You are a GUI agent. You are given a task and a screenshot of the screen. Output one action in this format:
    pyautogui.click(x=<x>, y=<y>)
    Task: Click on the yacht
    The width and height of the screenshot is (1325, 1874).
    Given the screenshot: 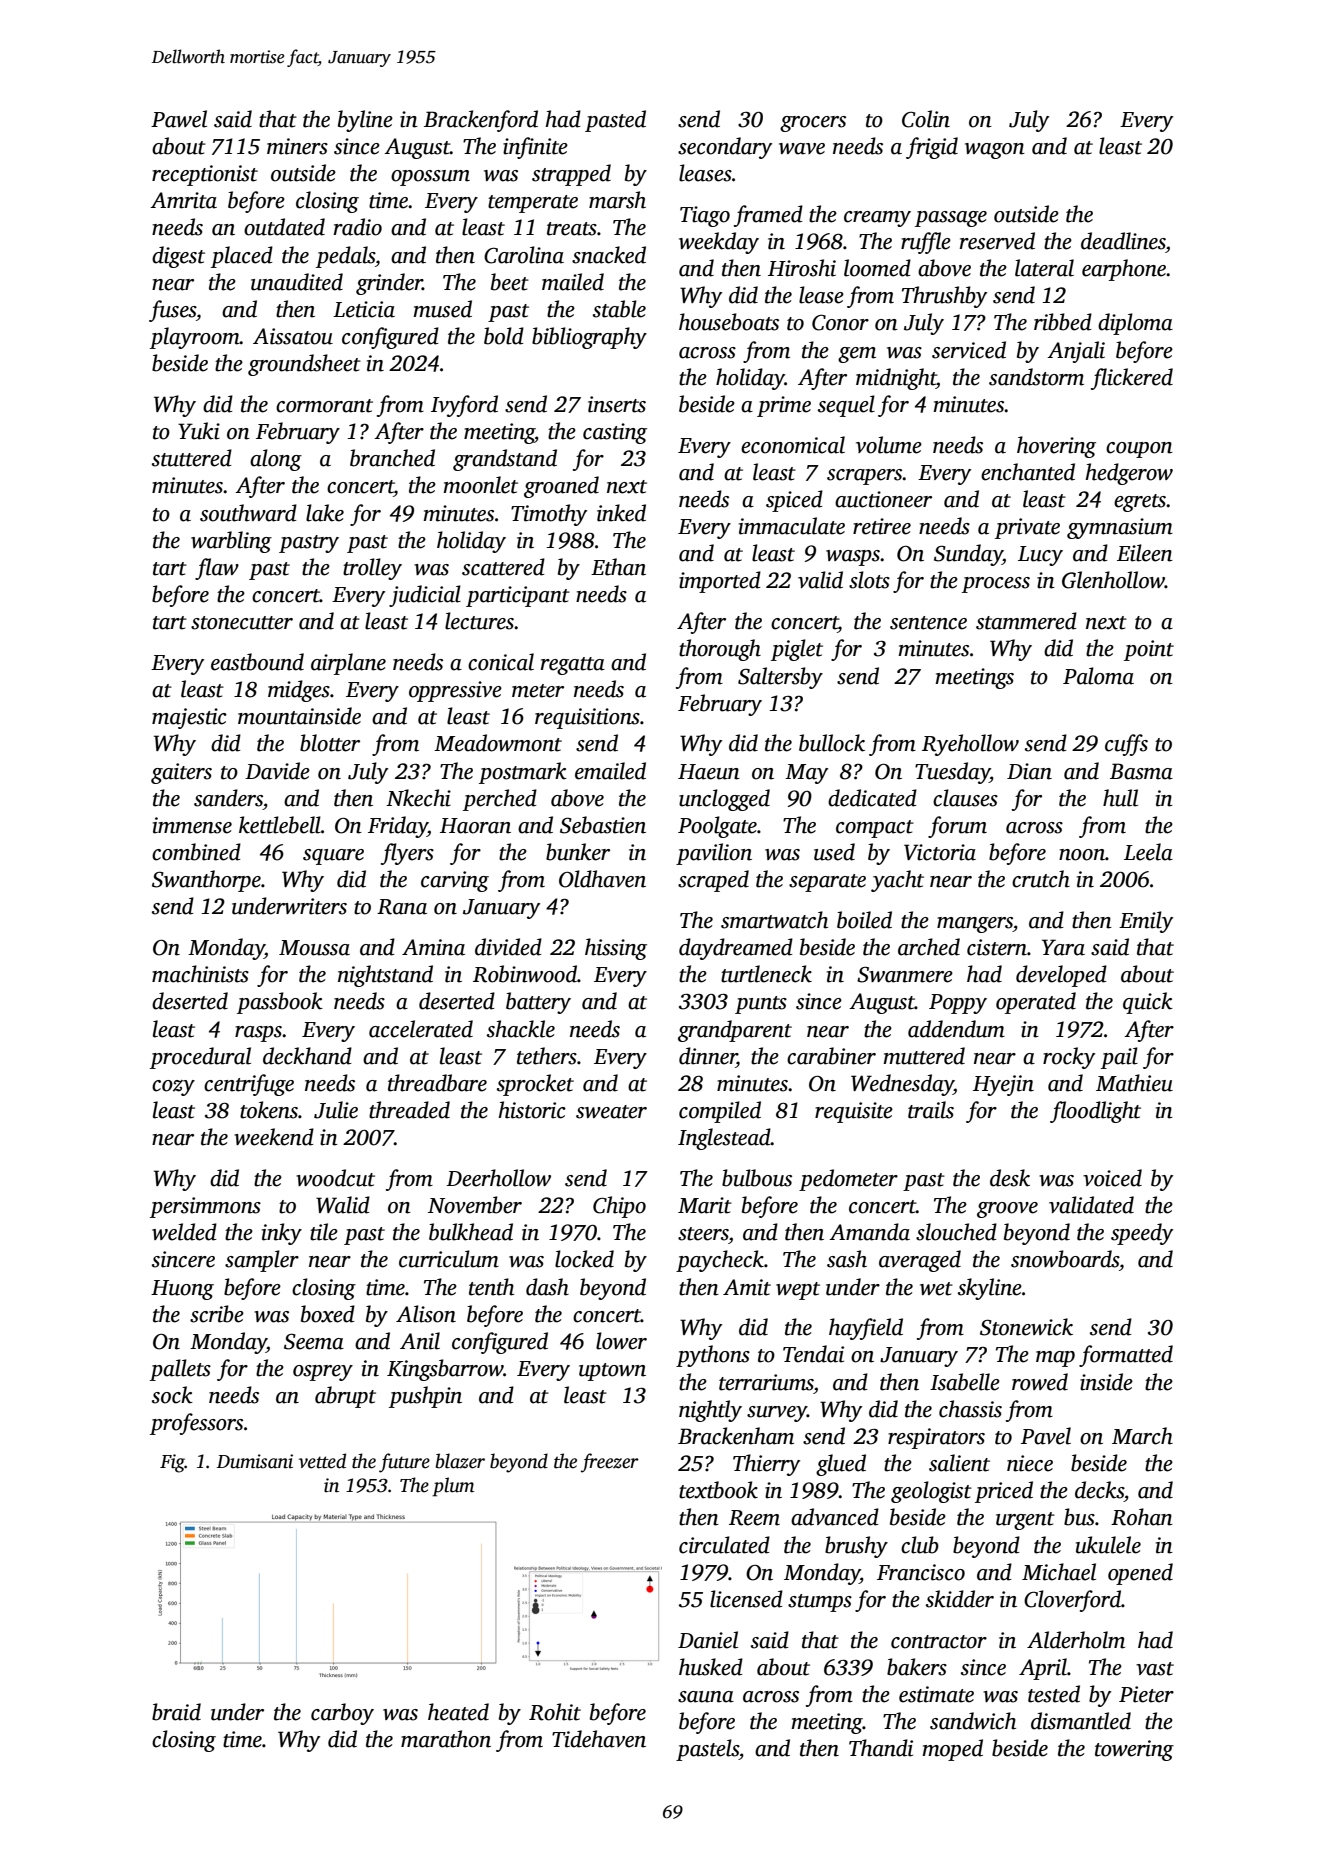 What is the action you would take?
    pyautogui.click(x=897, y=881)
